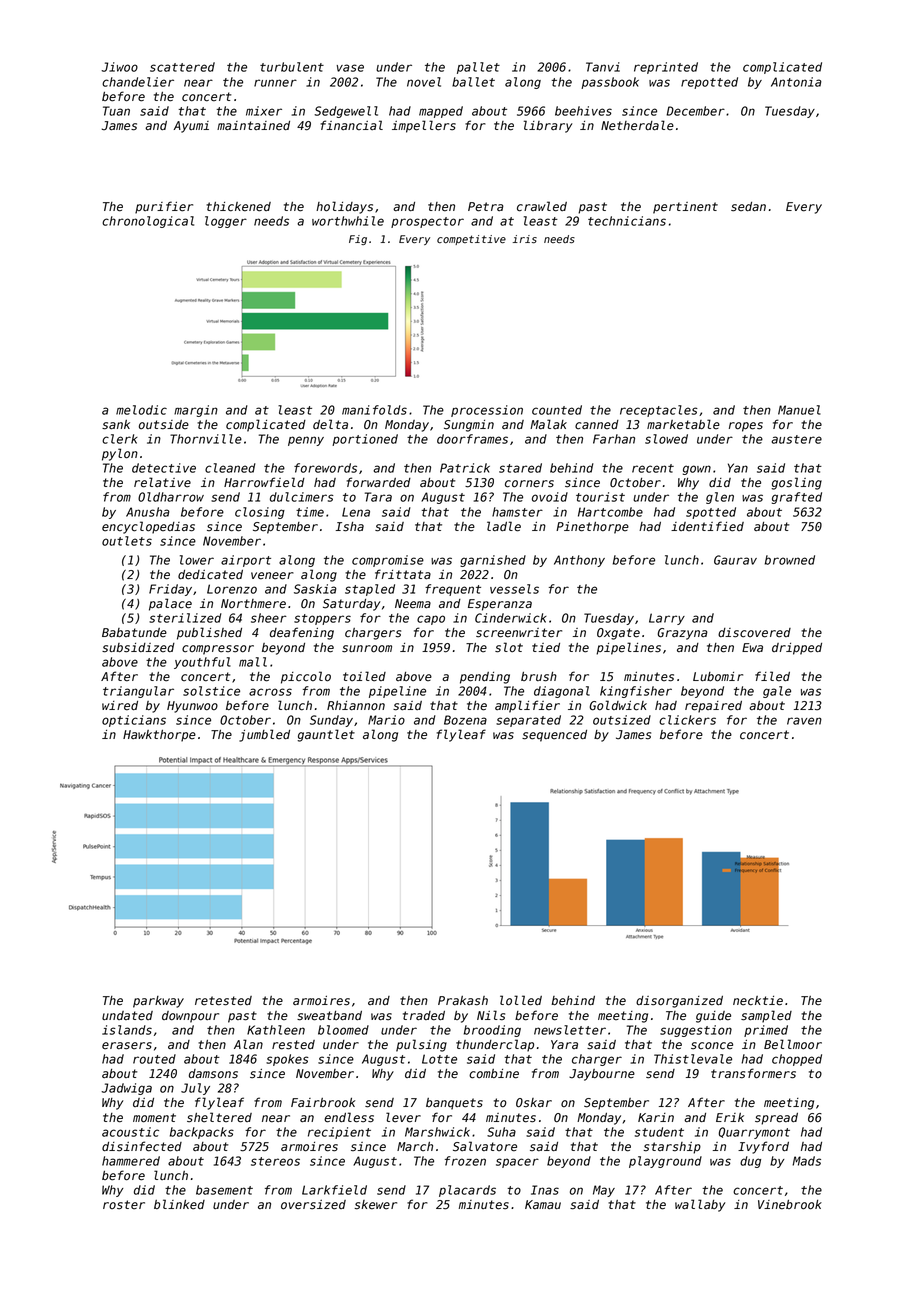 This screenshot has height=1308, width=924. Describe the element at coordinates (478, 68) in the screenshot. I see `pallet` at that location.
